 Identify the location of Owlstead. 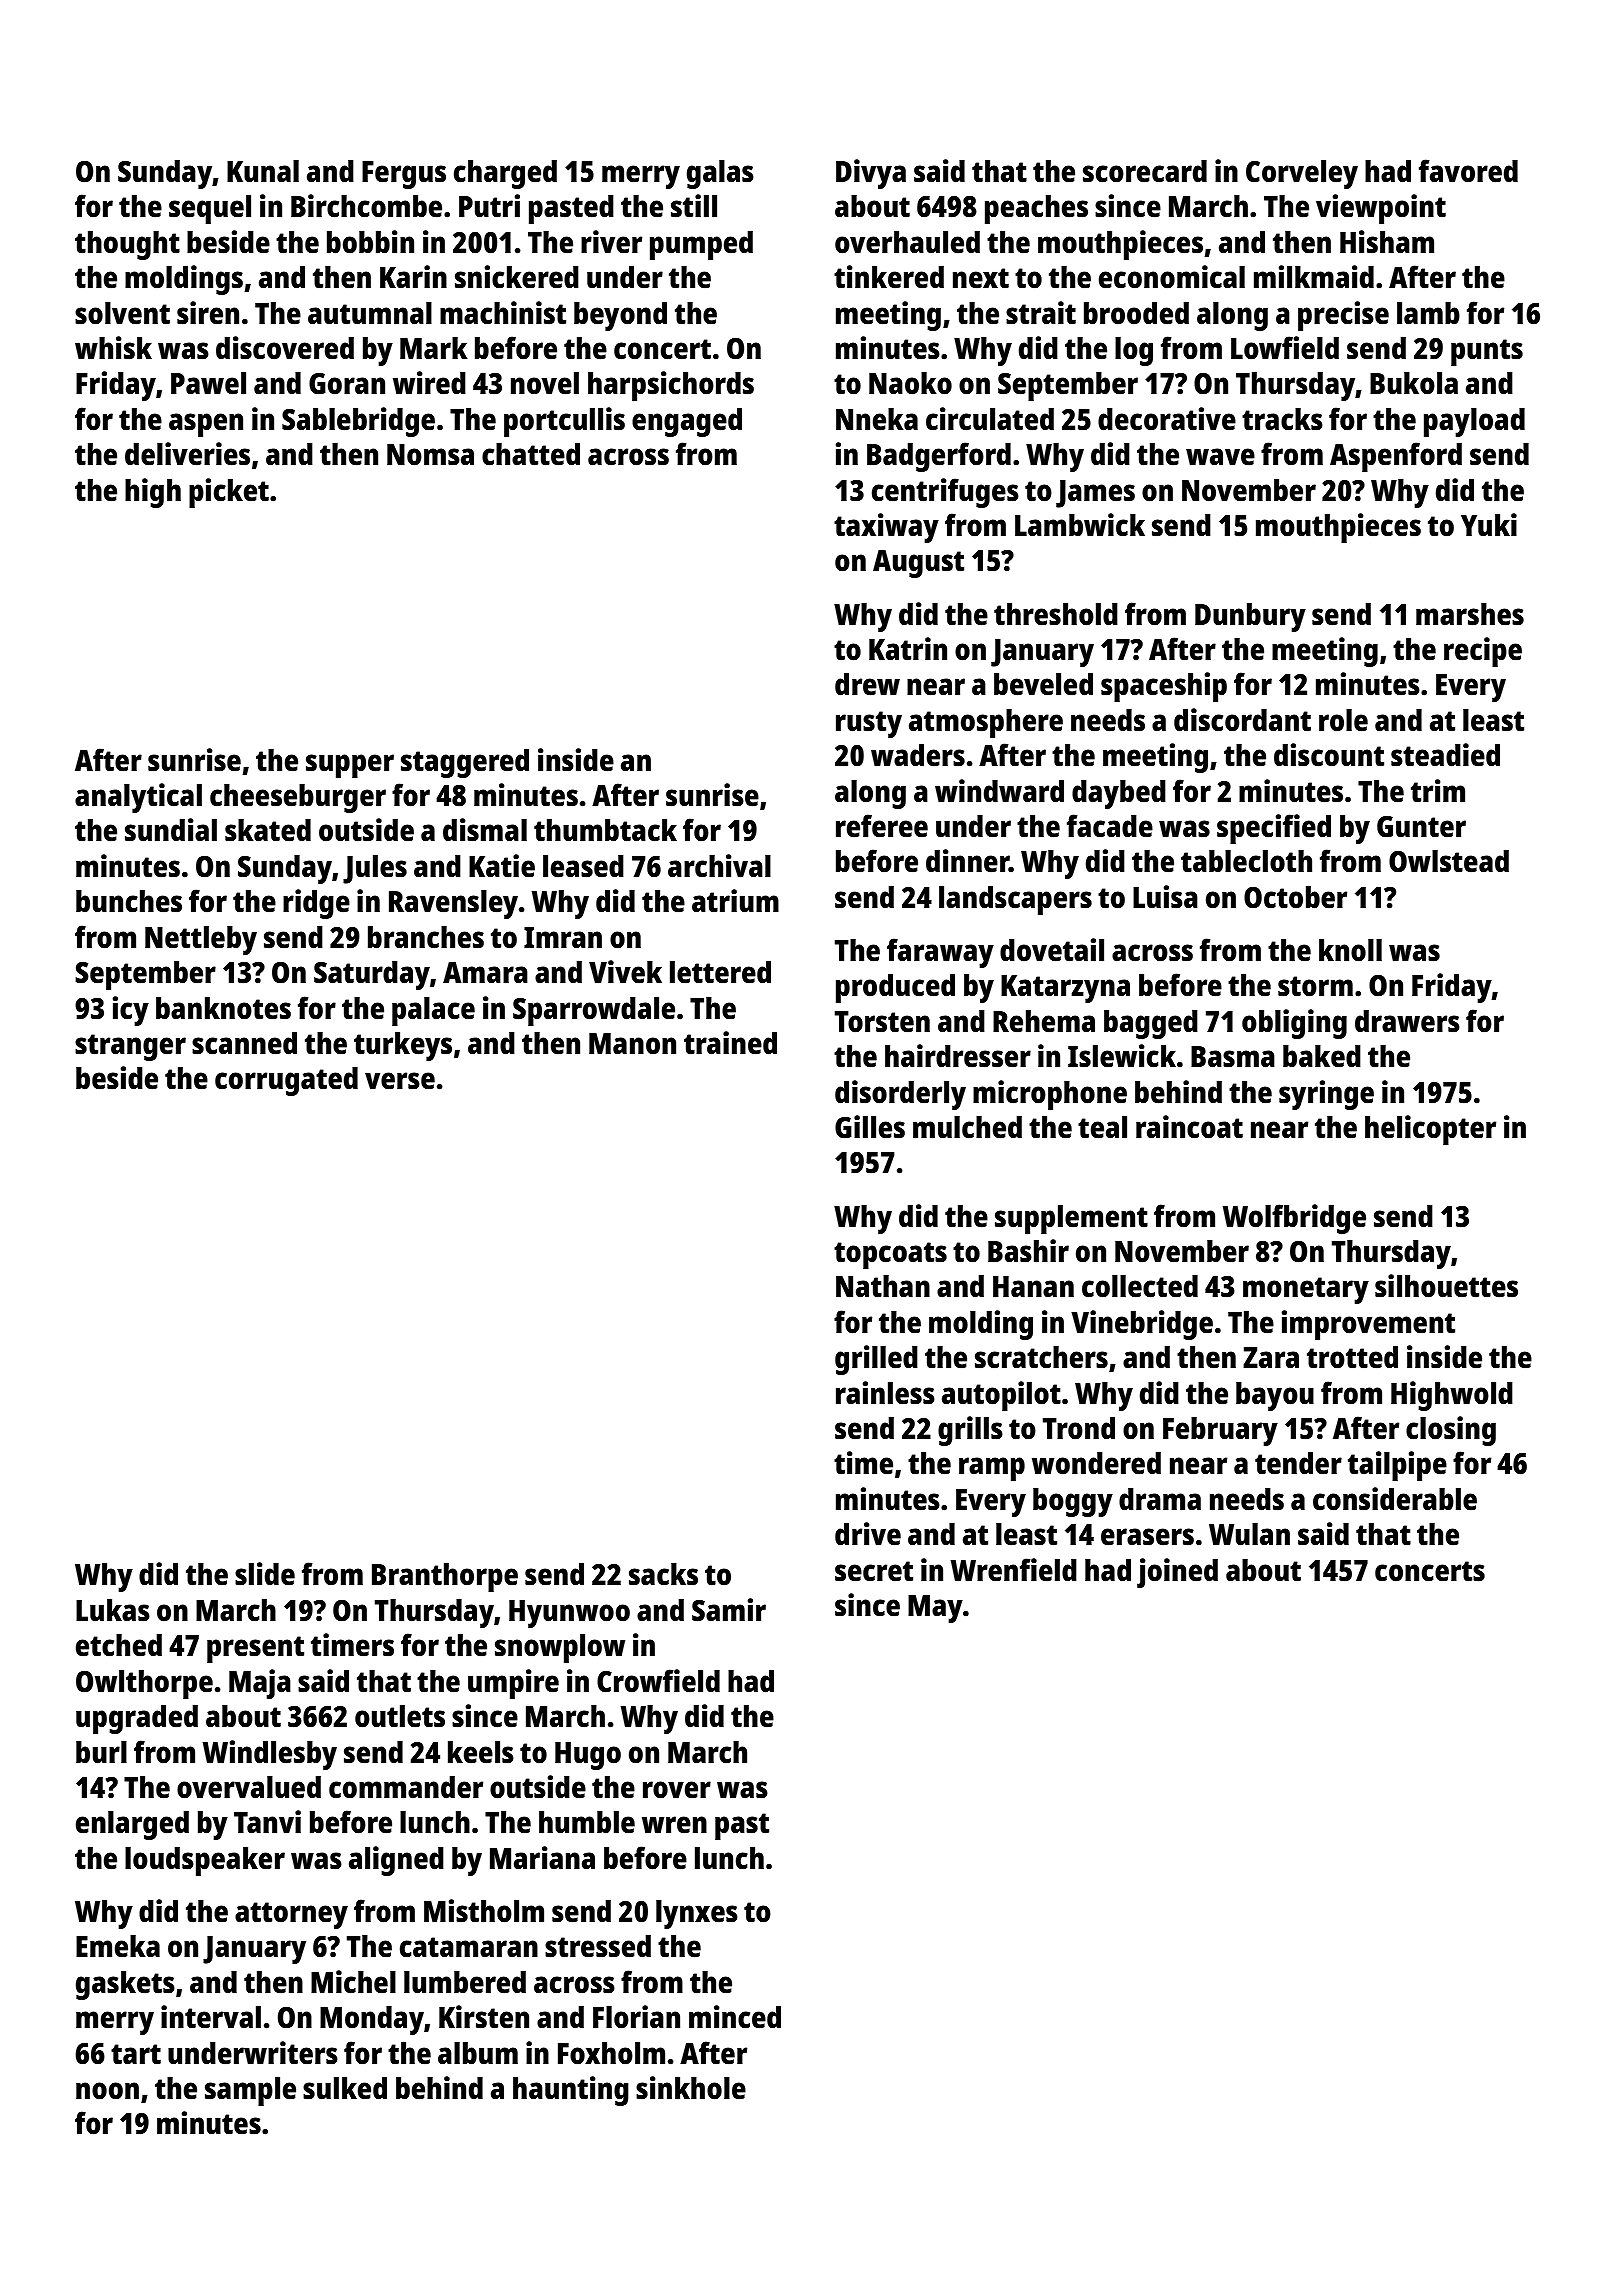
(1449, 861).
